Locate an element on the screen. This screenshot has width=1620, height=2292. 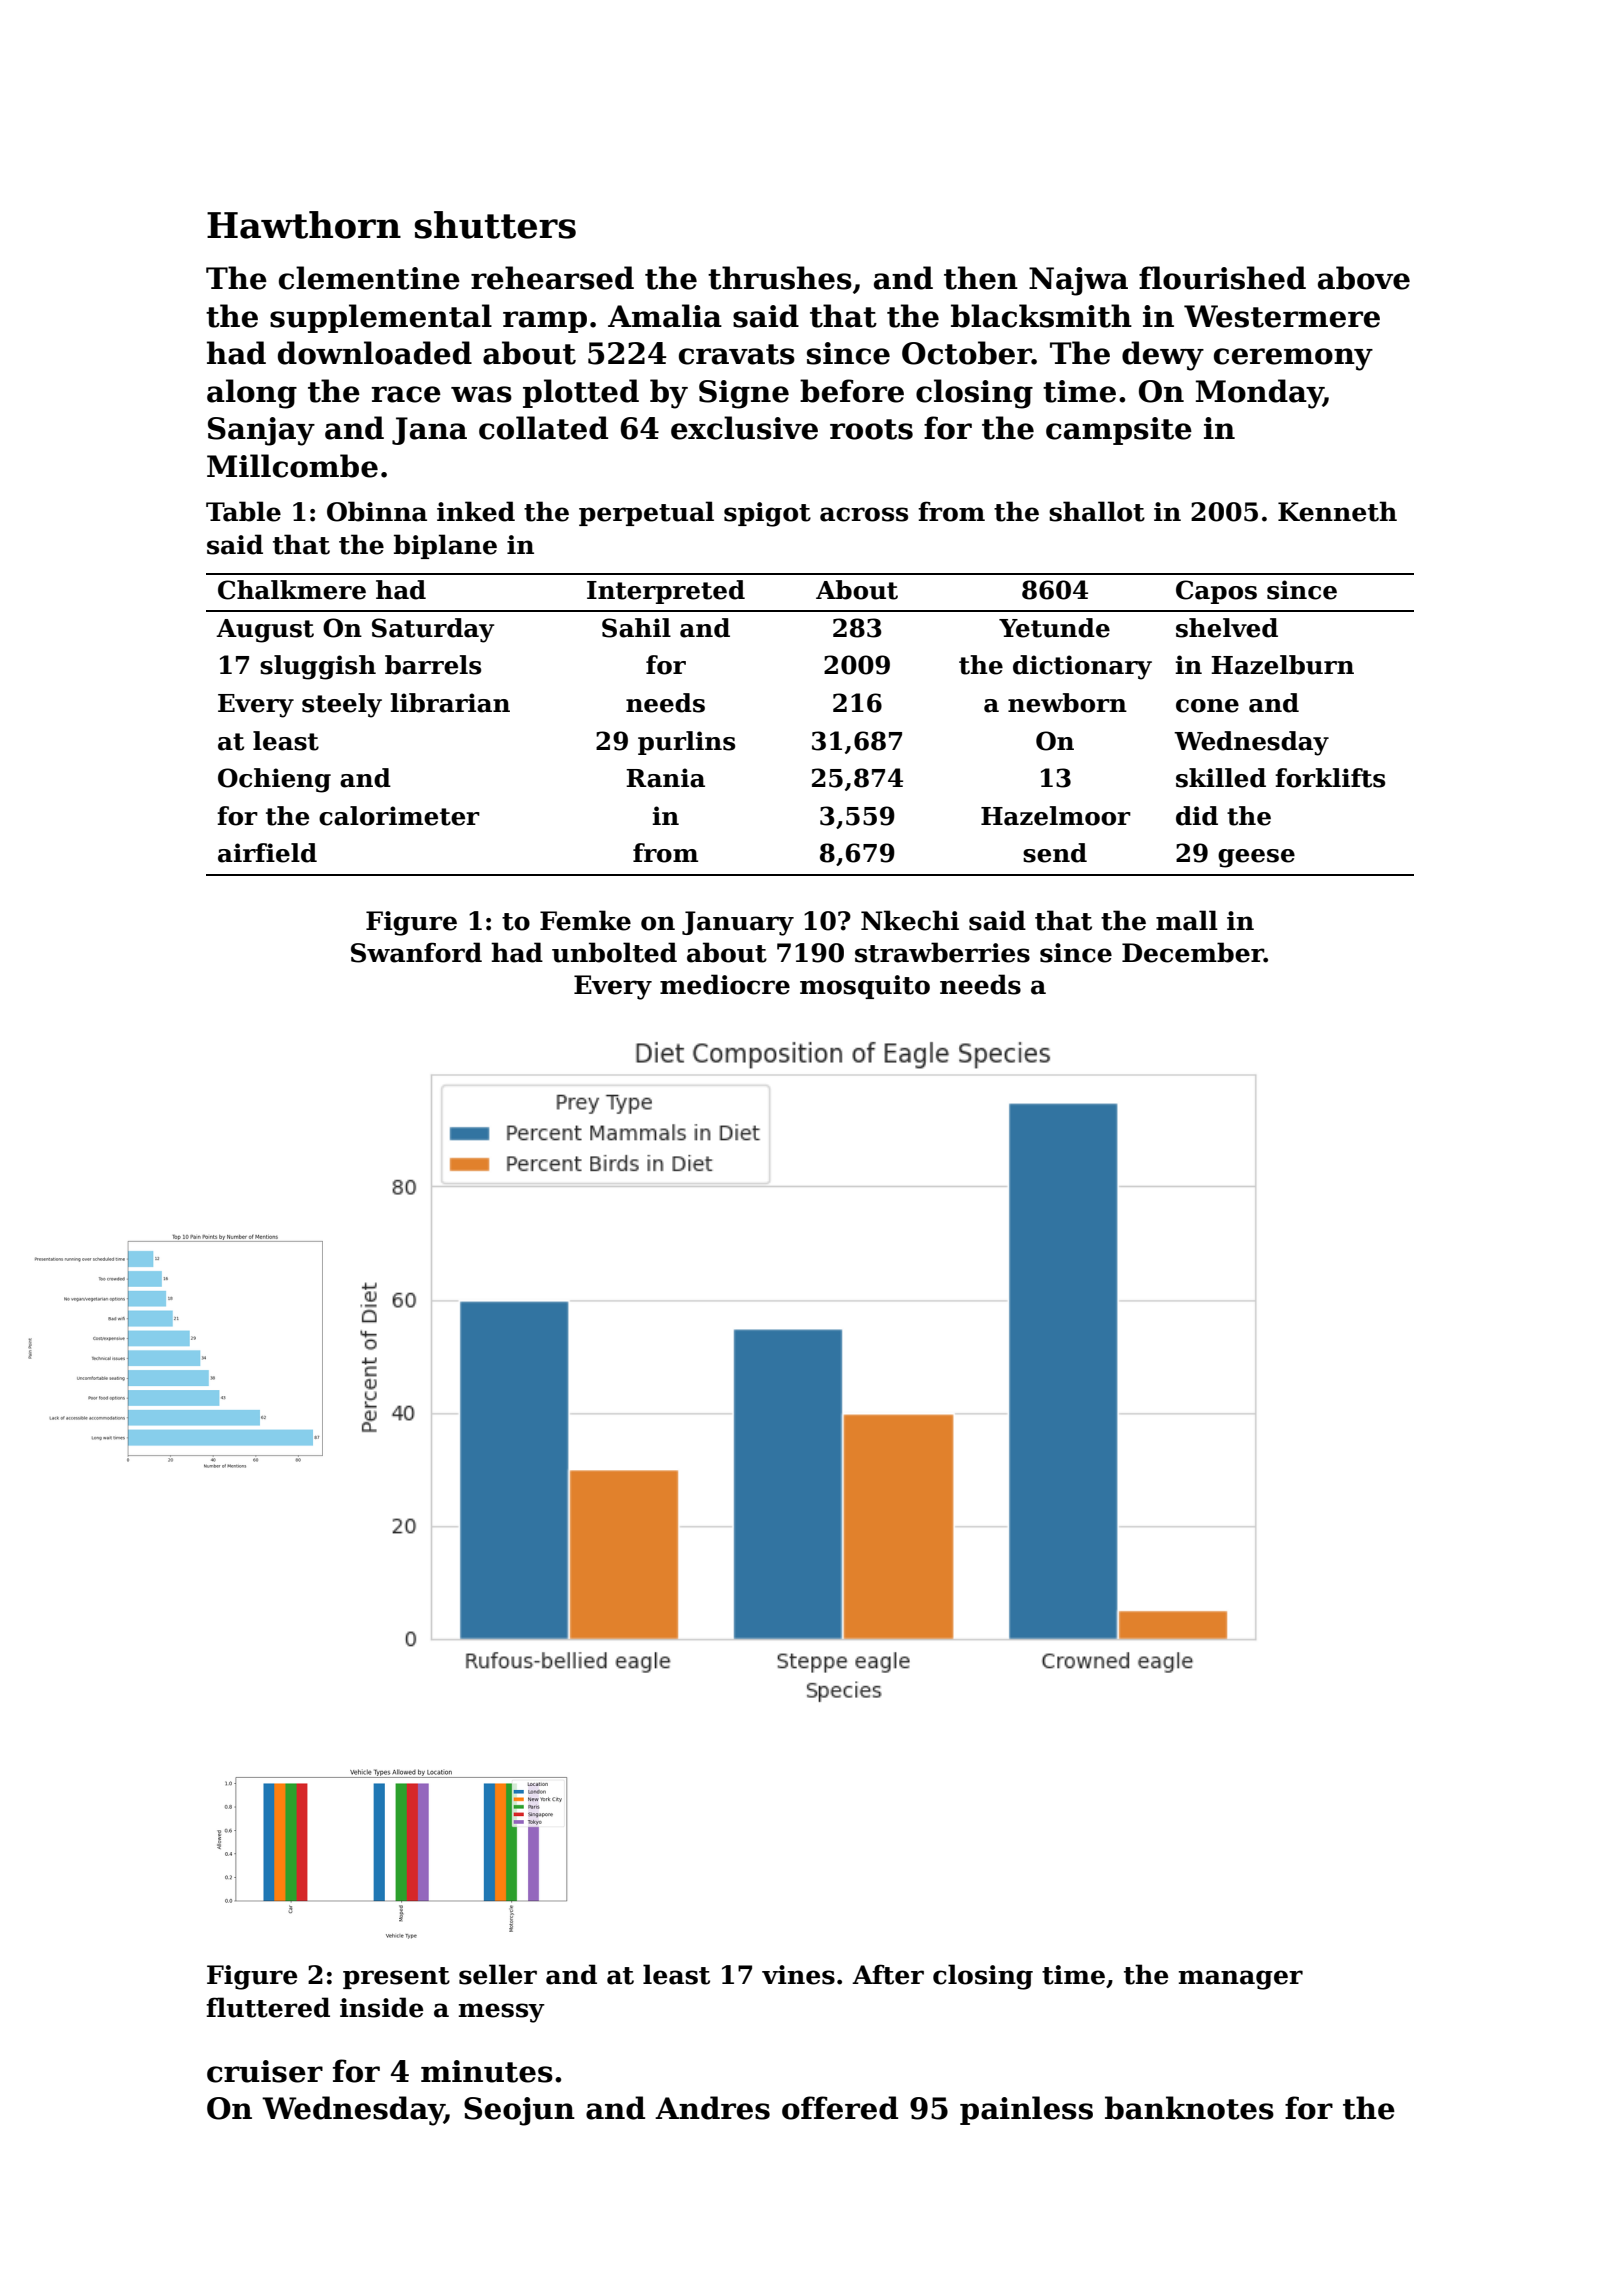
fluttered is located at coordinates (268, 2007).
